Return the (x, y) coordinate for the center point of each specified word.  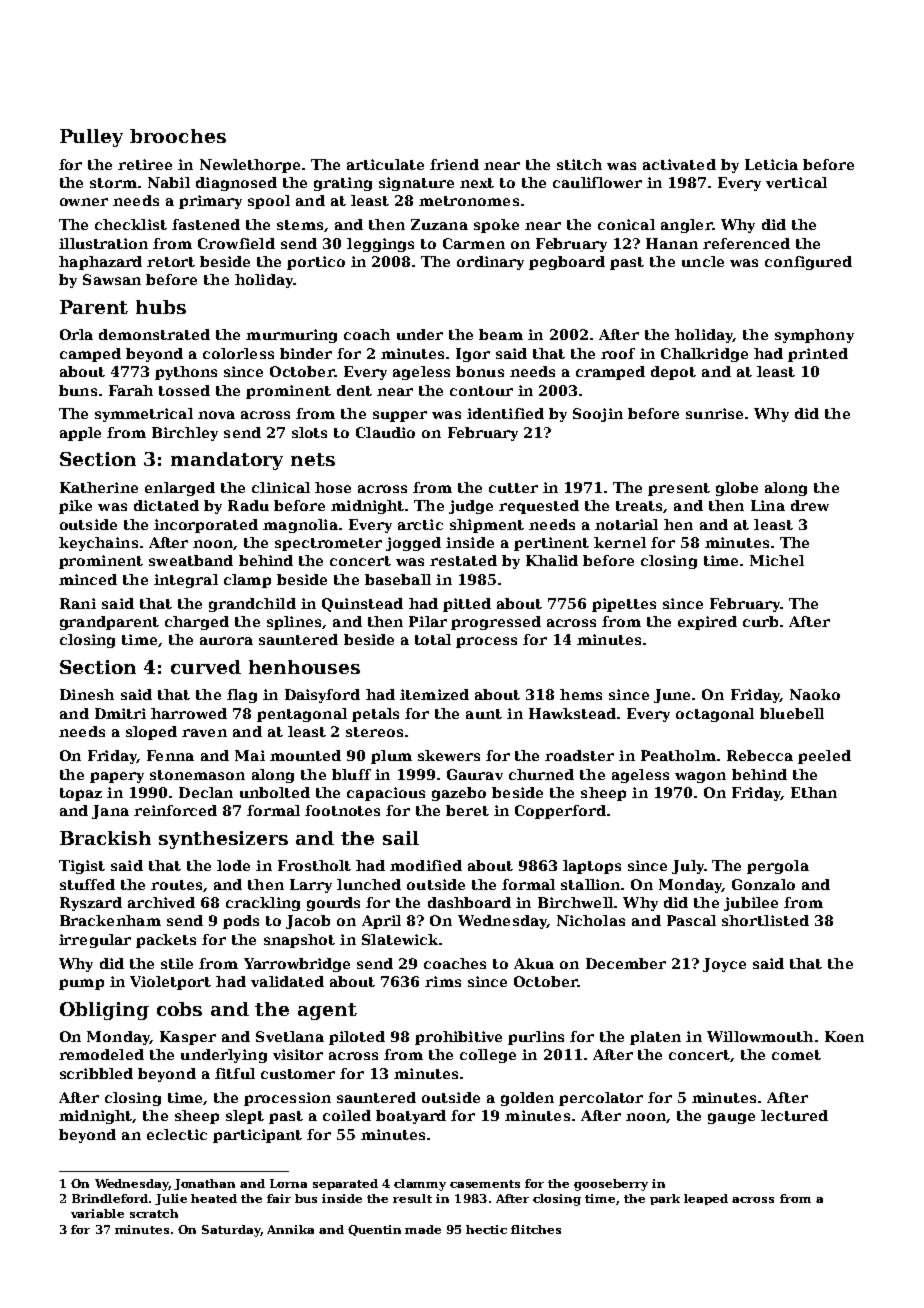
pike (75, 507)
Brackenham (110, 920)
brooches (178, 136)
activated (679, 164)
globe (737, 489)
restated (463, 560)
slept (245, 1117)
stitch (579, 164)
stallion (590, 884)
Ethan (814, 792)
